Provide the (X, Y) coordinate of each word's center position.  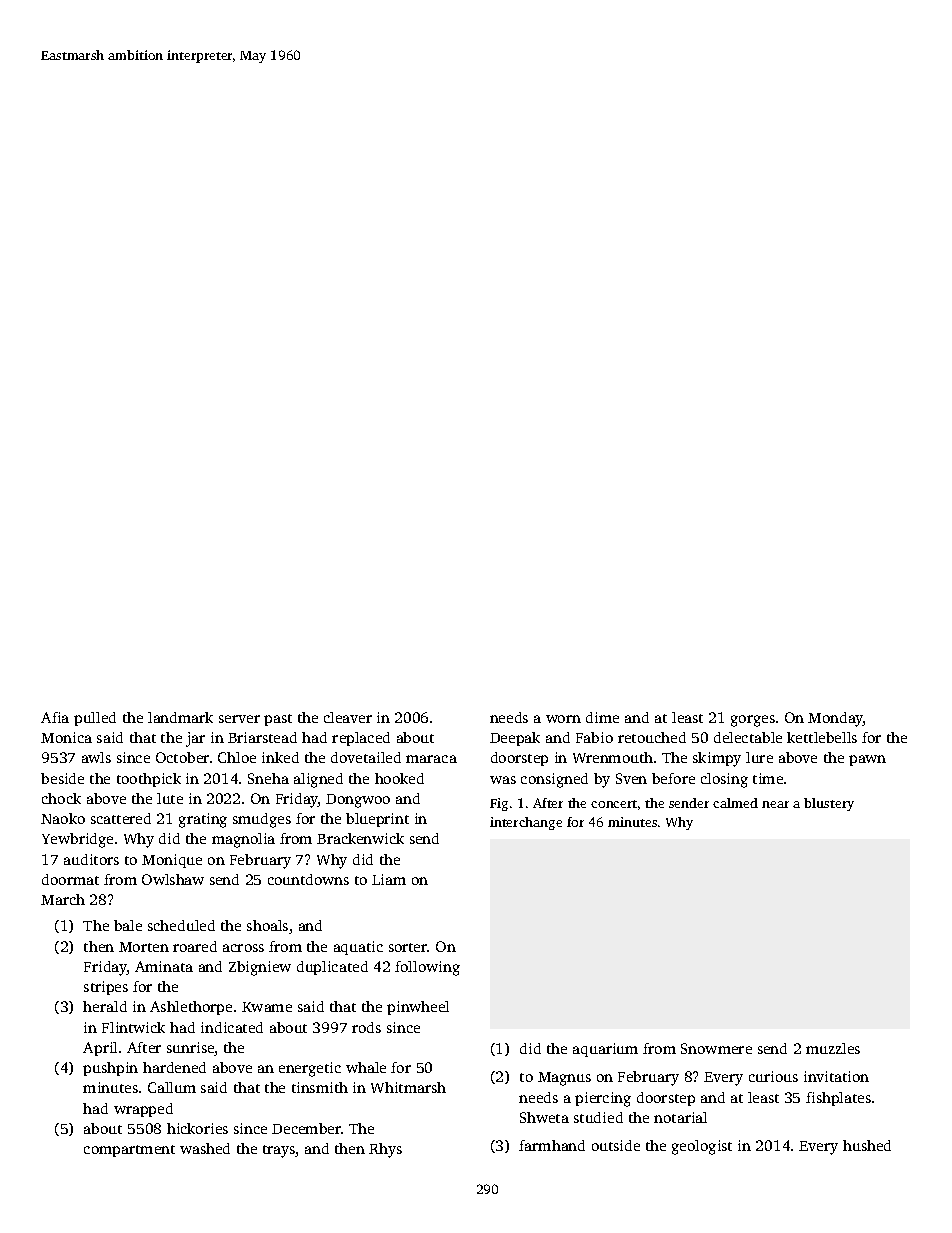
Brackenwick (360, 838)
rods (366, 1027)
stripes (106, 988)
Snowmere (716, 1048)
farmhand (552, 1145)
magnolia (243, 840)
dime (602, 717)
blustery (829, 804)
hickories (197, 1128)
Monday (836, 719)
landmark (180, 717)
